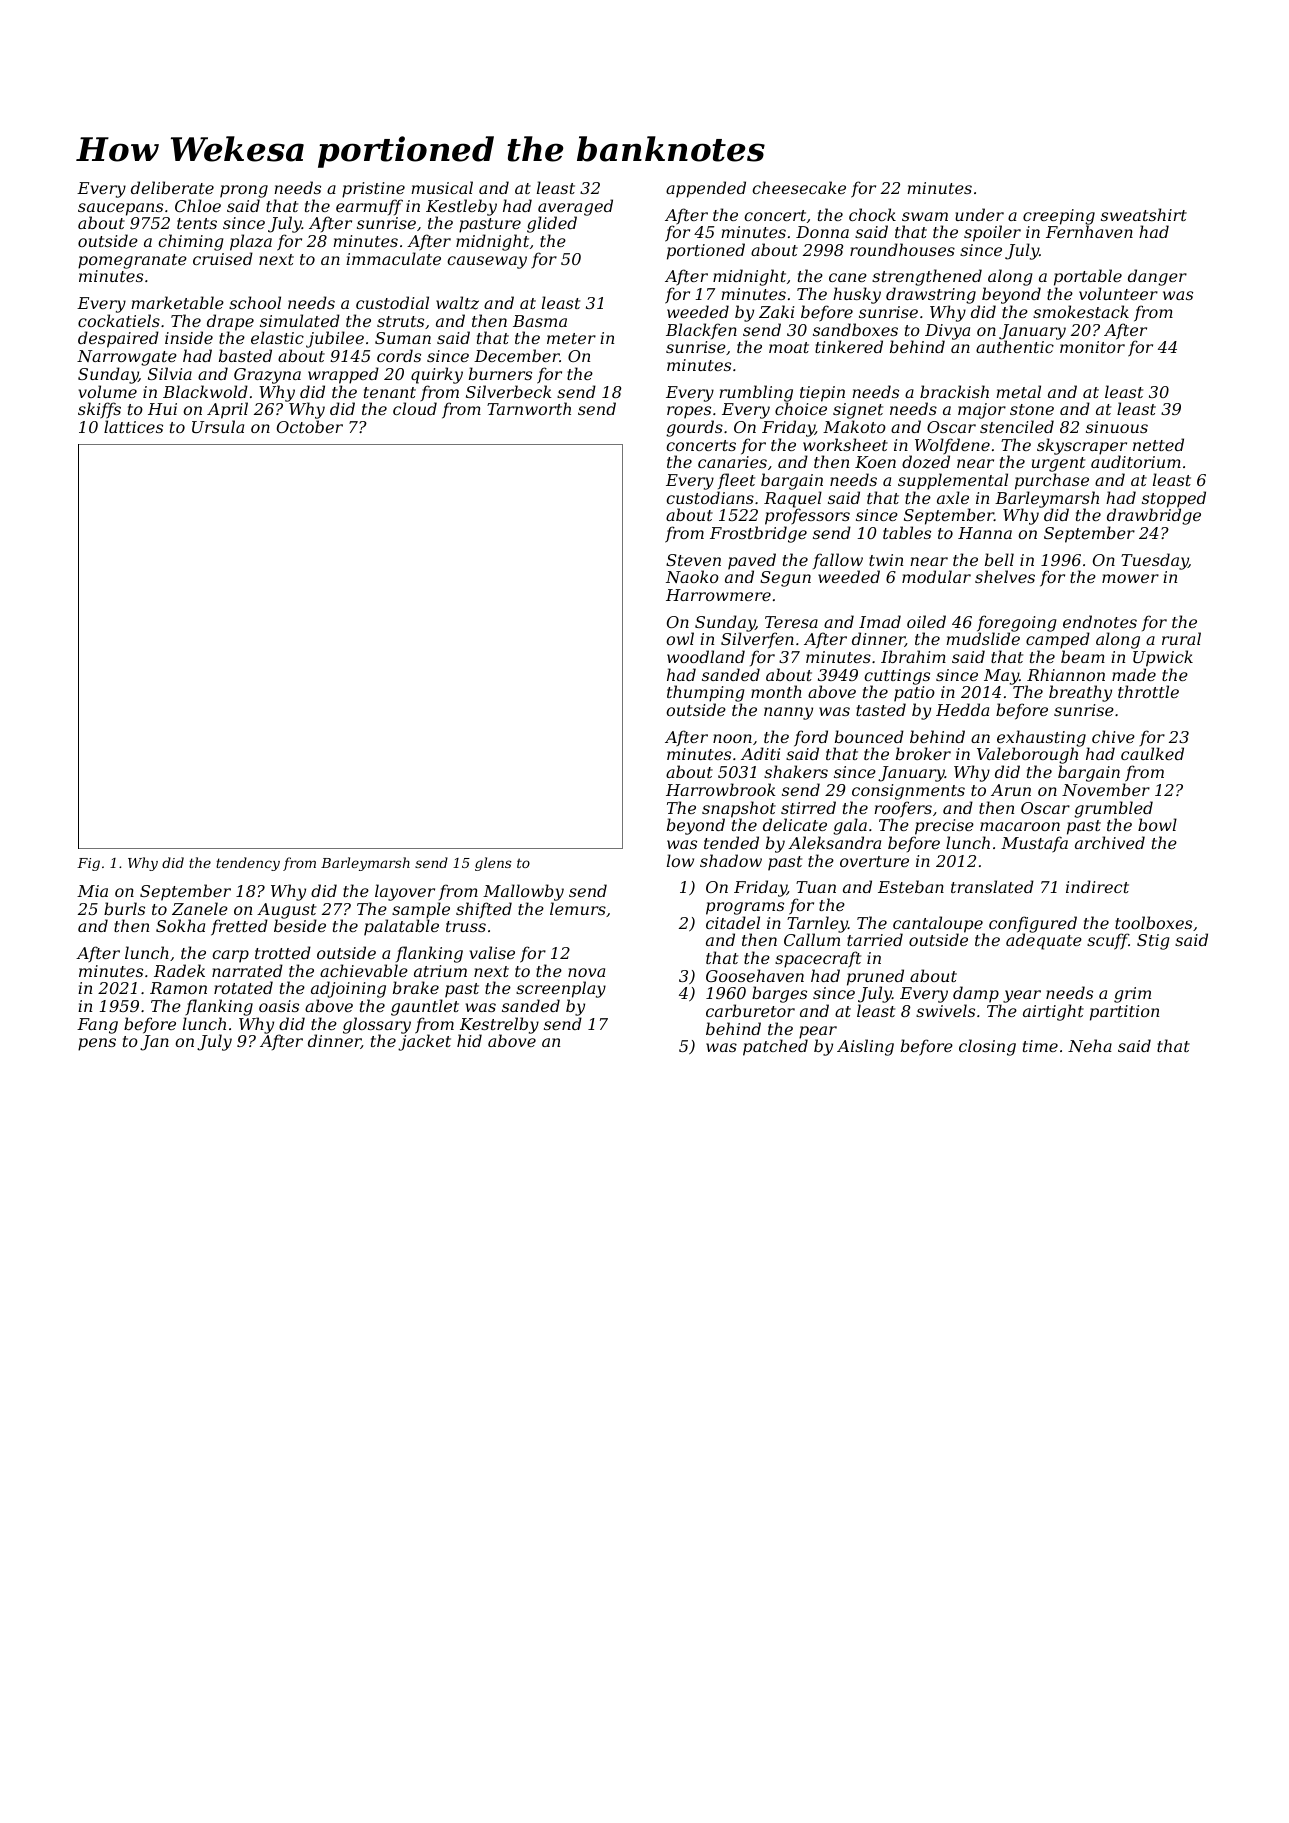 The width and height of the page is (1289, 1823). What do you see at coordinates (248, 864) in the page?
I see `tendency` at bounding box center [248, 864].
